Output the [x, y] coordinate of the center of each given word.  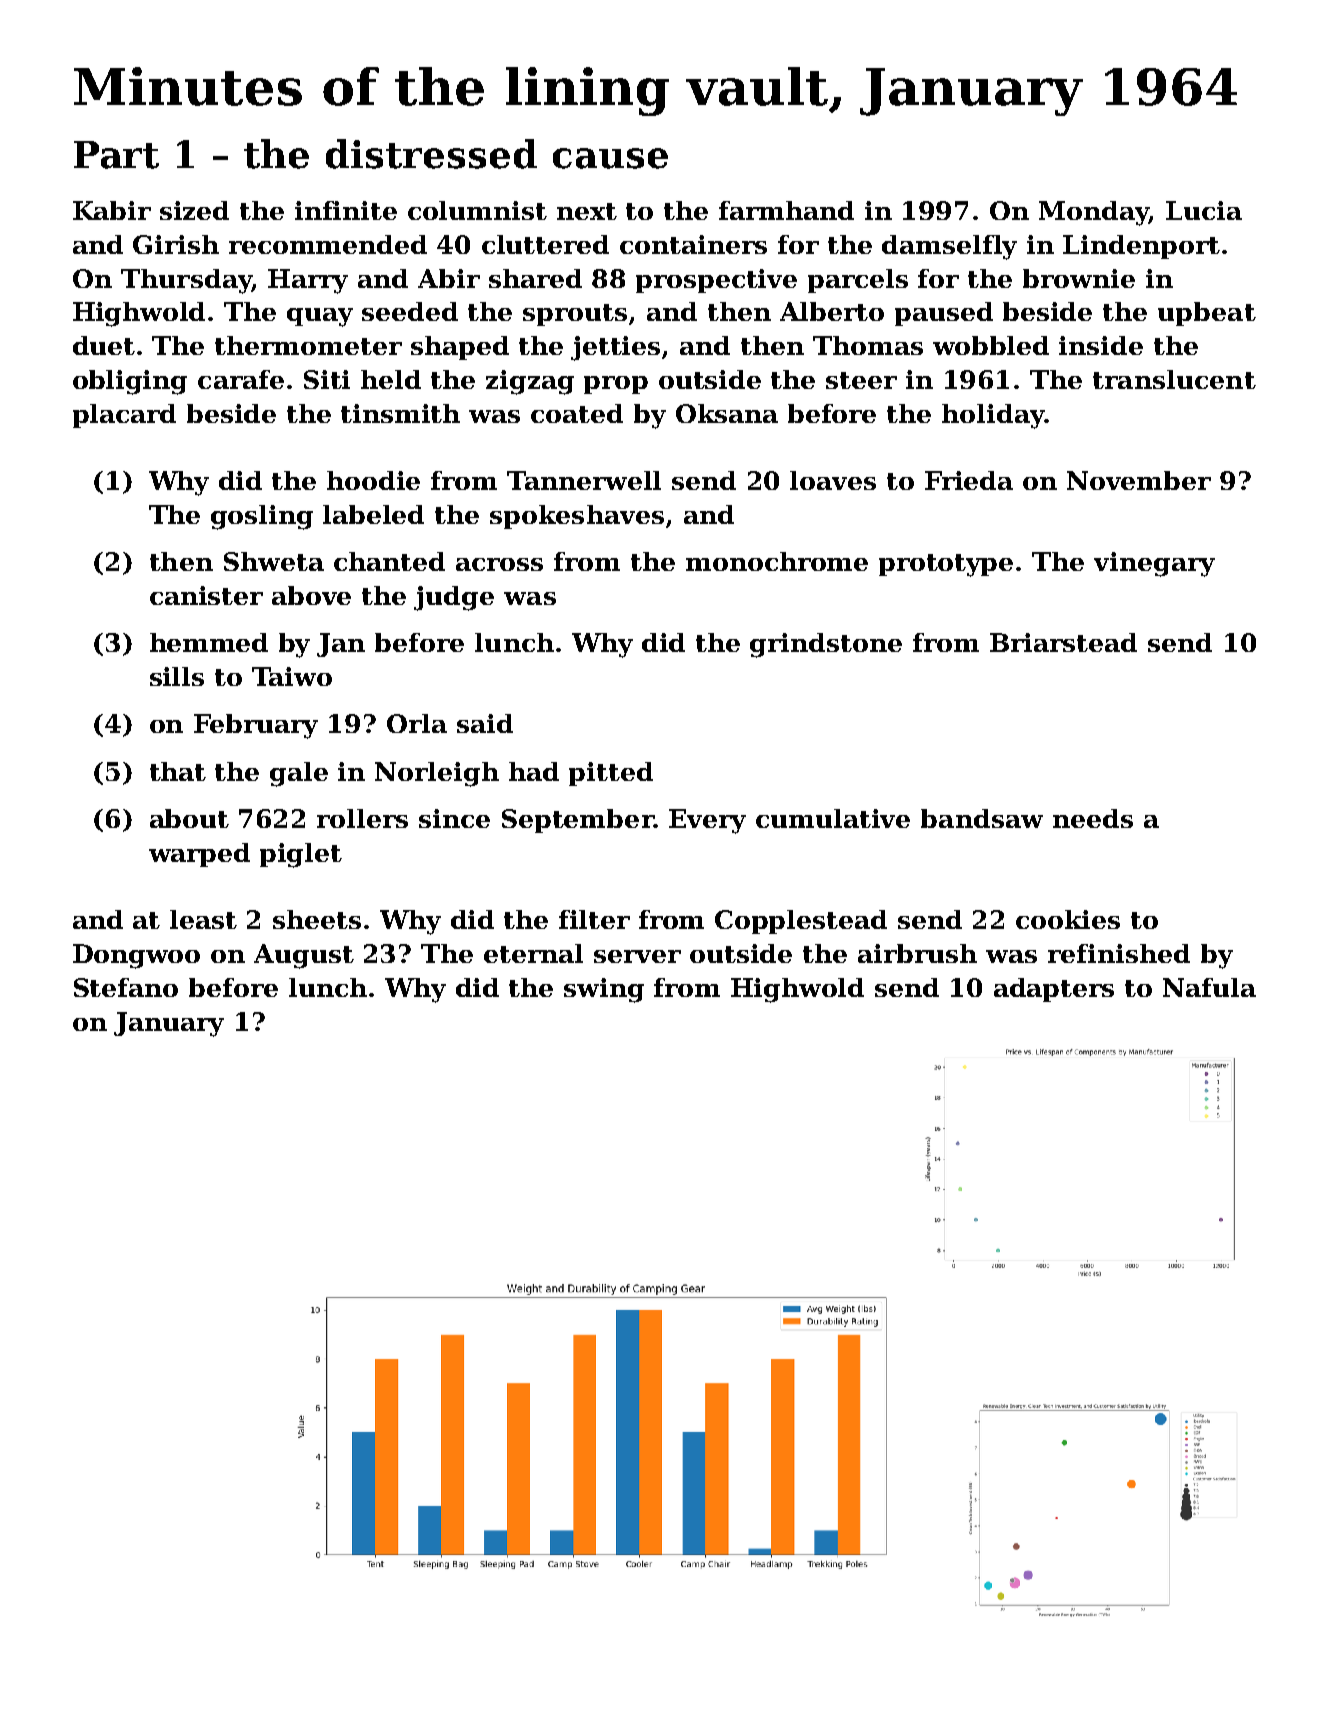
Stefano [126, 987]
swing [604, 990]
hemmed [209, 642]
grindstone [826, 645]
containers [693, 244]
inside [1101, 345]
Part [116, 155]
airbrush [917, 953]
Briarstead [1063, 642]
